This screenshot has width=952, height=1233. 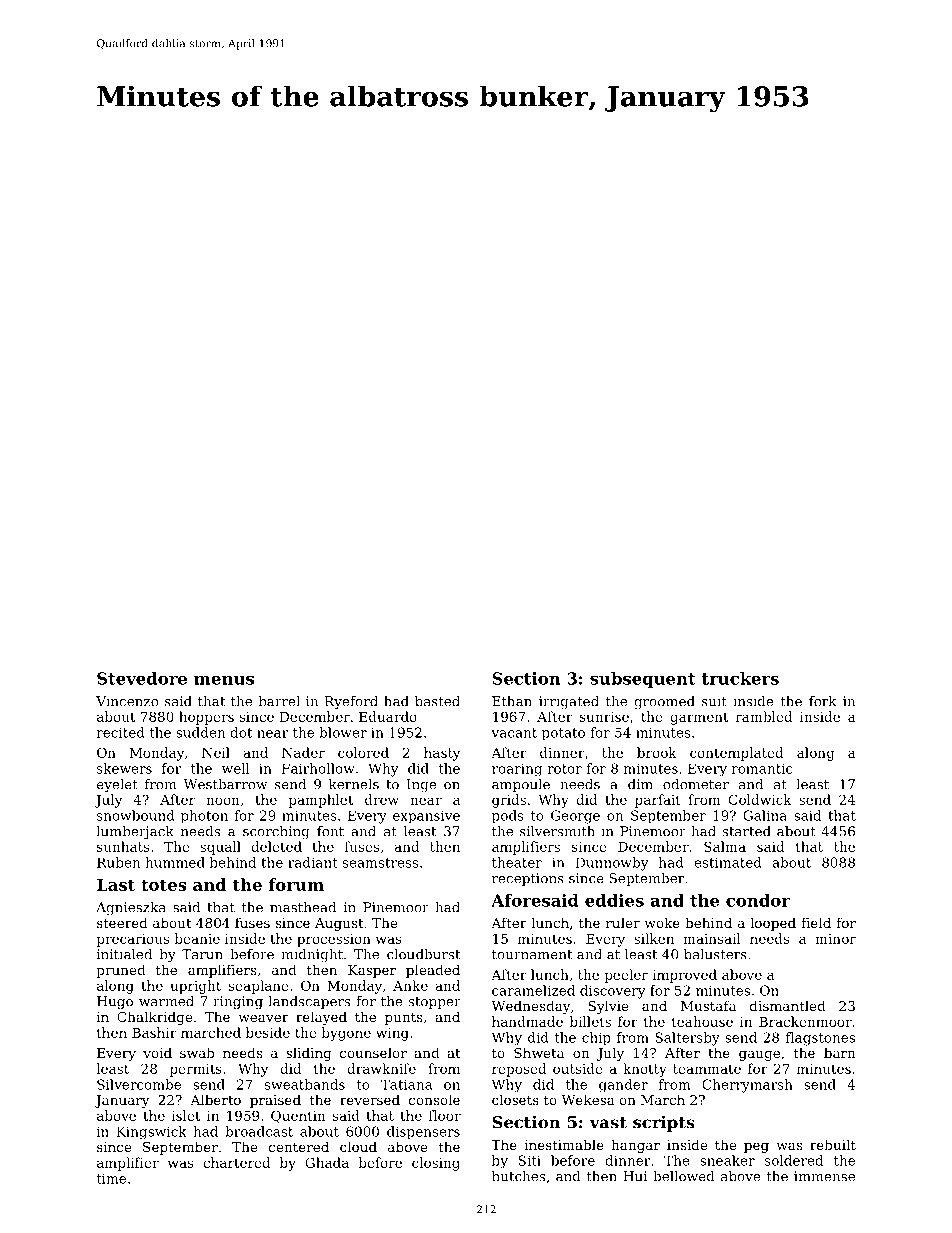 I want to click on Inge, so click(x=422, y=785).
